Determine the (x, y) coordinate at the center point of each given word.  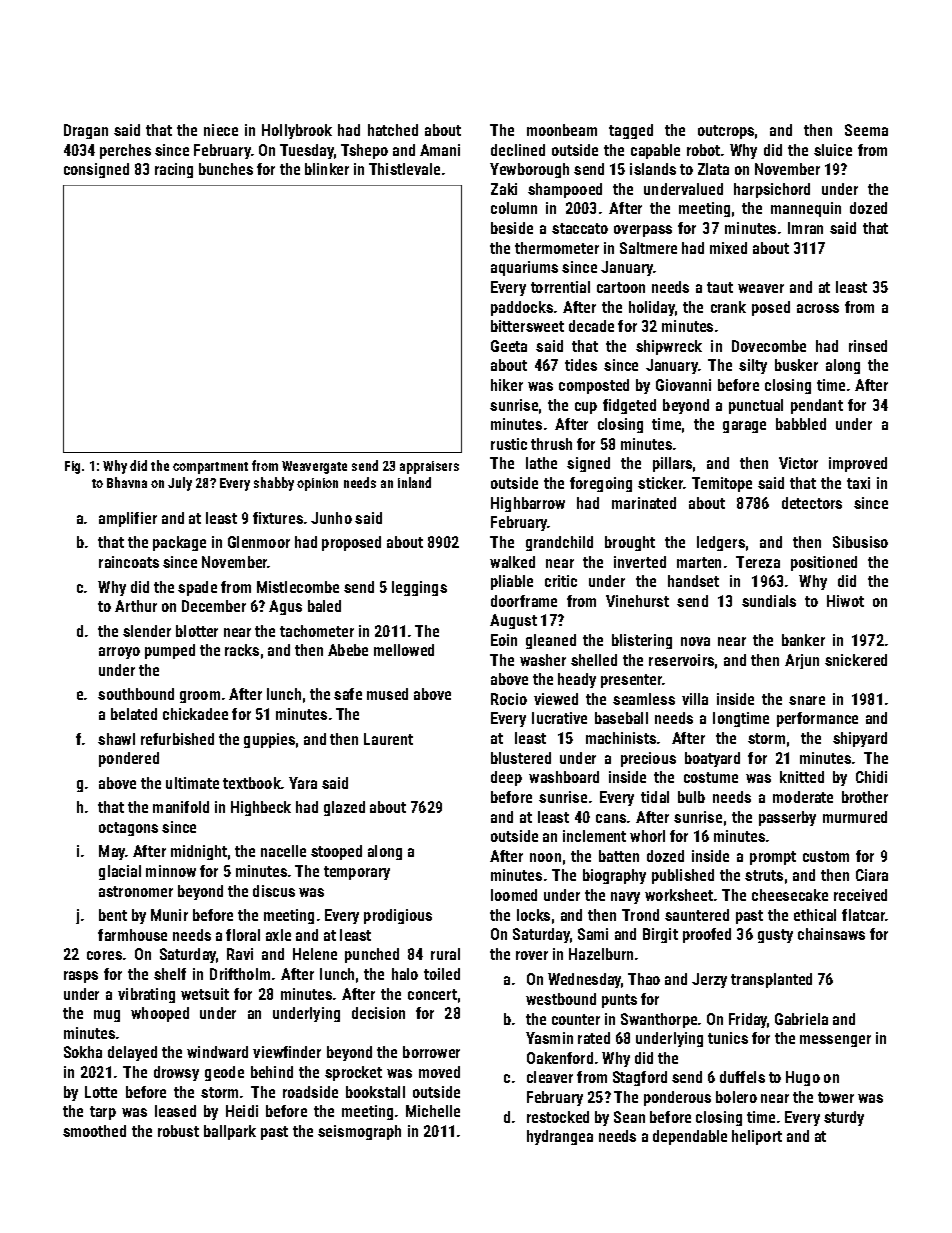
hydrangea (560, 1137)
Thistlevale (404, 169)
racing (174, 170)
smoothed (94, 1131)
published (683, 876)
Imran (805, 228)
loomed (514, 895)
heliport (757, 1137)
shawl (116, 739)
